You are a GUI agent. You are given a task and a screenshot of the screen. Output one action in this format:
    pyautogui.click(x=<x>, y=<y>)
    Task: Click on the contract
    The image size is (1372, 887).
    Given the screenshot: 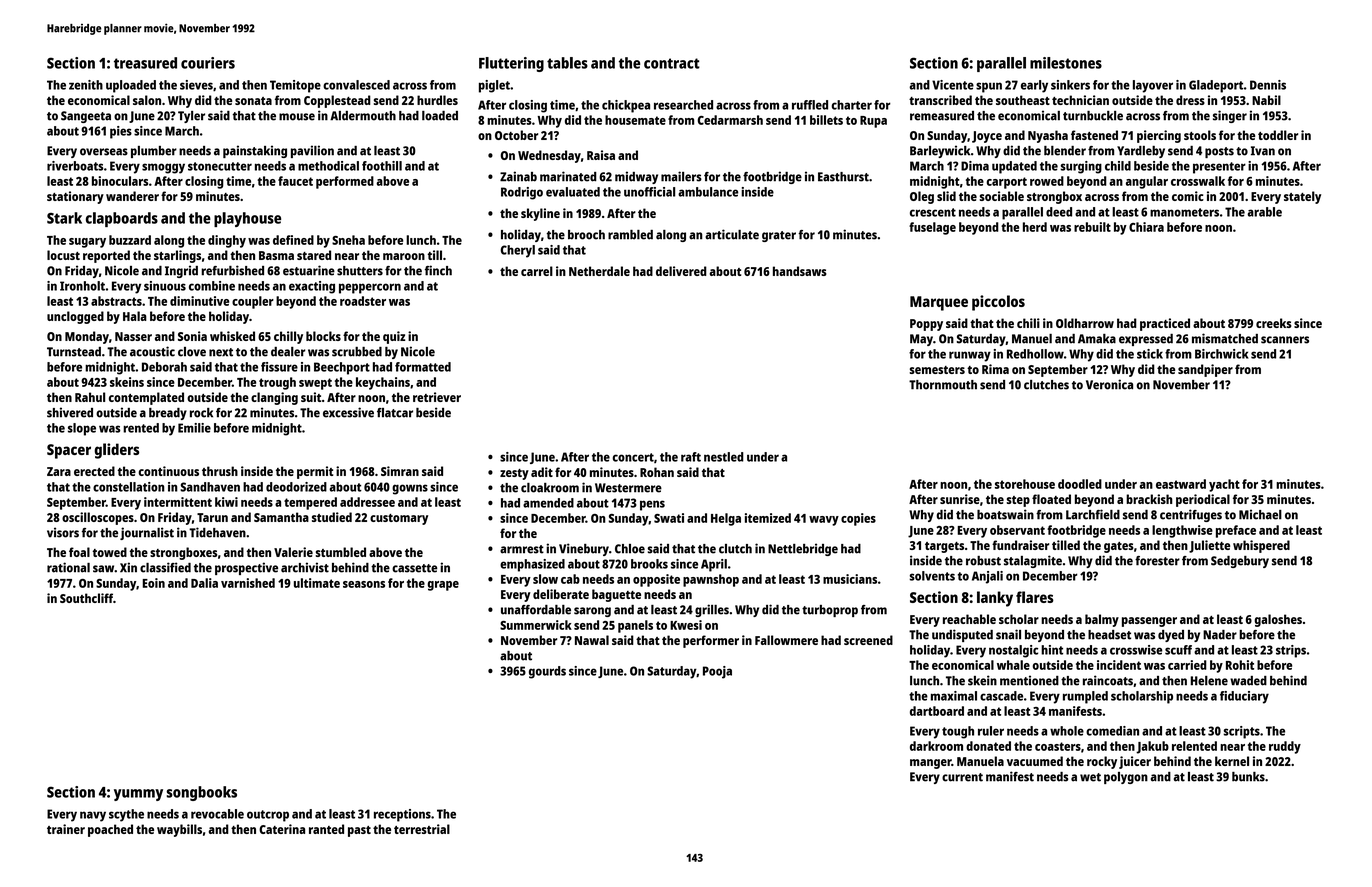 What is the action you would take?
    pyautogui.click(x=672, y=63)
